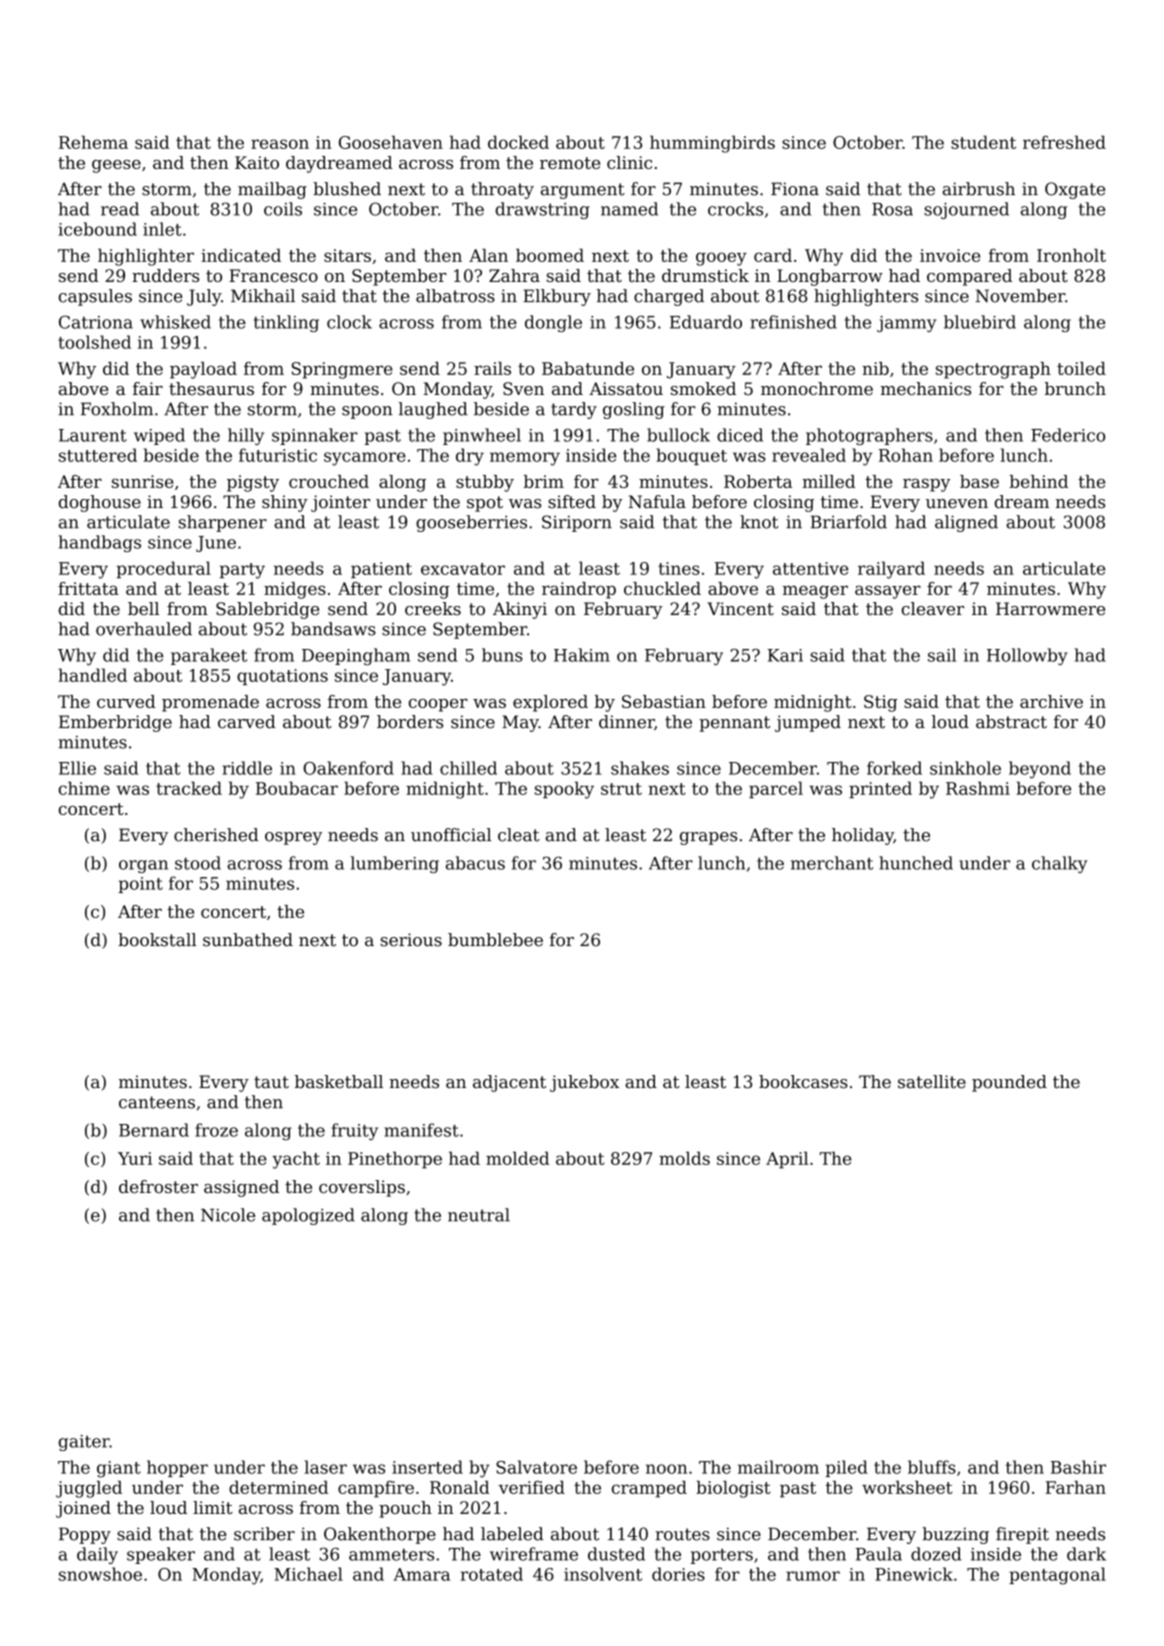 This page has height=1646, width=1164. What do you see at coordinates (1057, 1576) in the page?
I see `pentagonal` at bounding box center [1057, 1576].
